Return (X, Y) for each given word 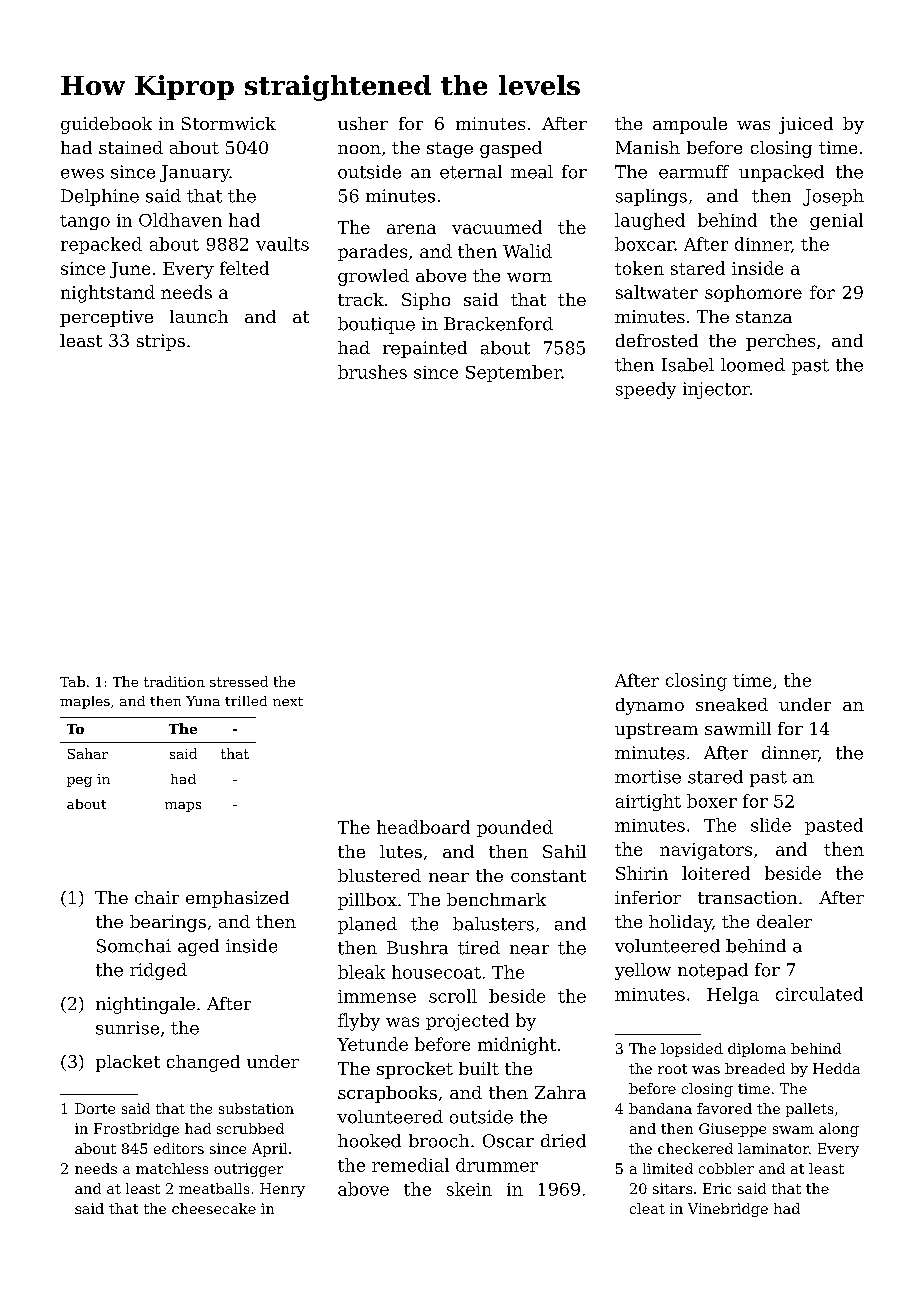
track (361, 299)
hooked (369, 1141)
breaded (755, 1068)
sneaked (732, 704)
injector (716, 390)
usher (363, 123)
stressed (239, 681)
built (479, 1068)
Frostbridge (136, 1130)
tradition (174, 681)
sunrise (127, 1028)
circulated (819, 994)
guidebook (106, 125)
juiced (806, 125)
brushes (372, 372)
